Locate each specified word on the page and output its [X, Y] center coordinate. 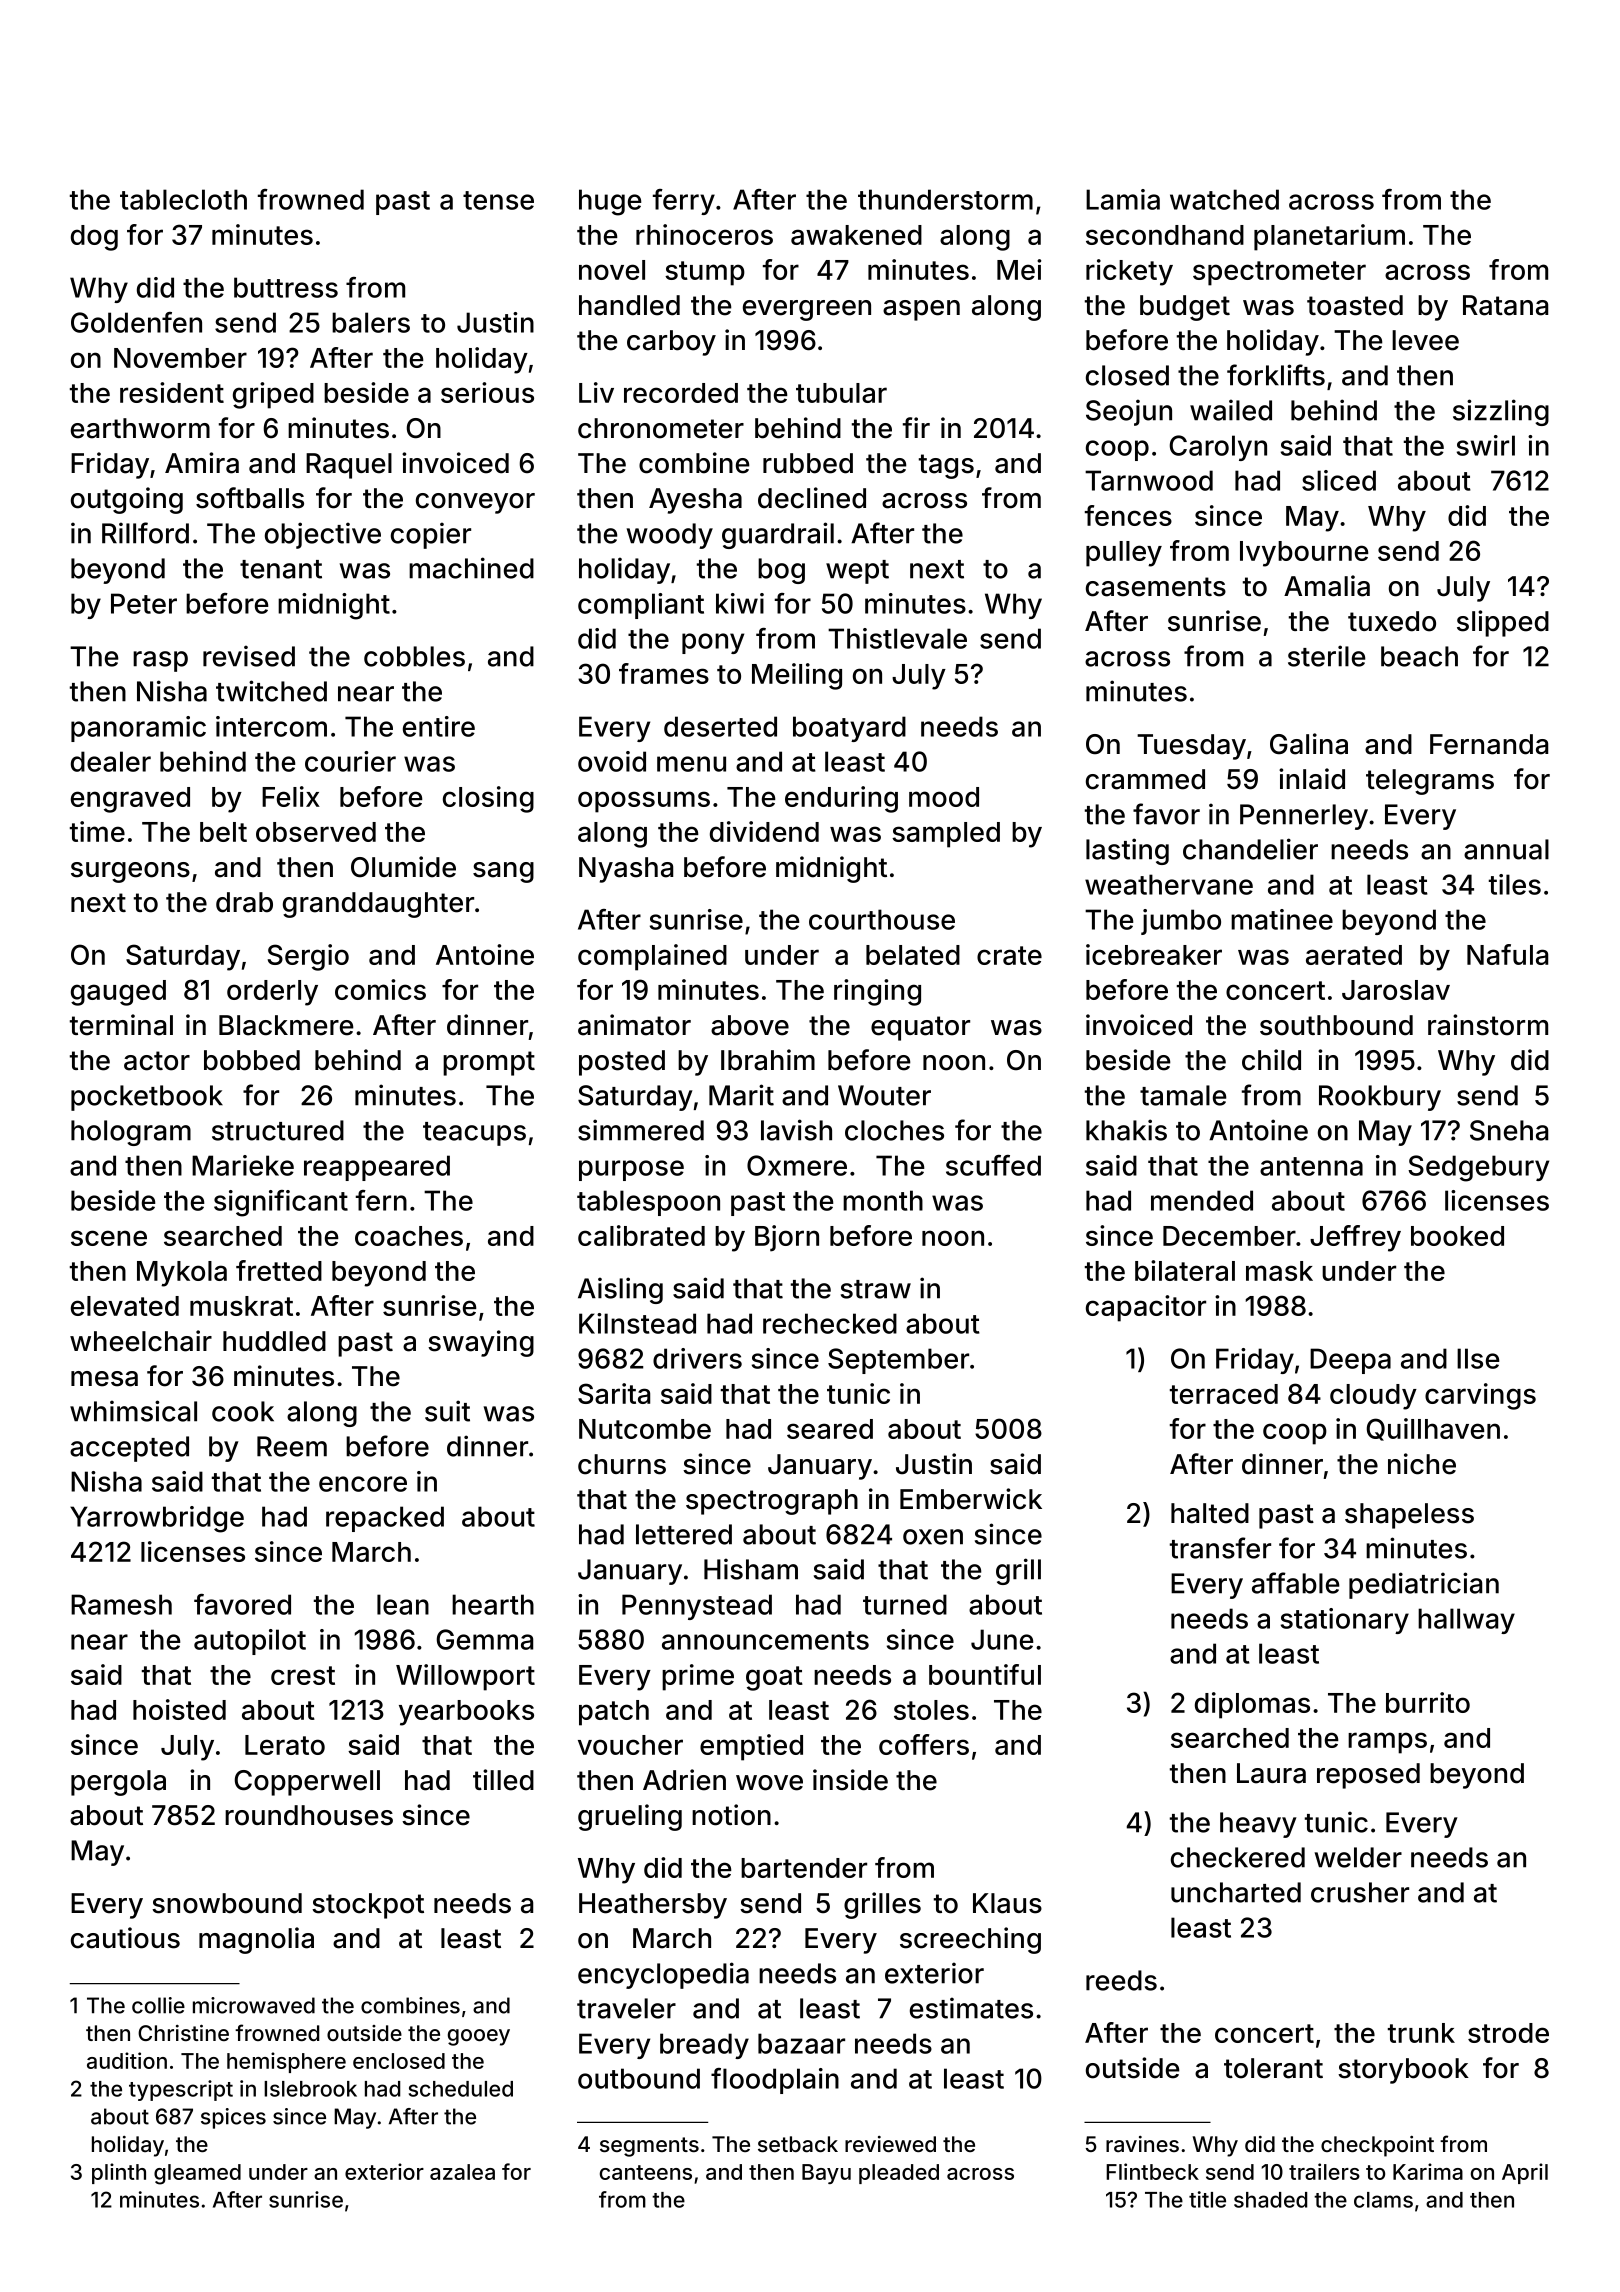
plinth [119, 2173]
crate [1009, 955]
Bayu [826, 2174]
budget [1185, 308]
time [97, 831]
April [1525, 2173]
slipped [1503, 623]
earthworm [140, 428]
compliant [641, 606]
